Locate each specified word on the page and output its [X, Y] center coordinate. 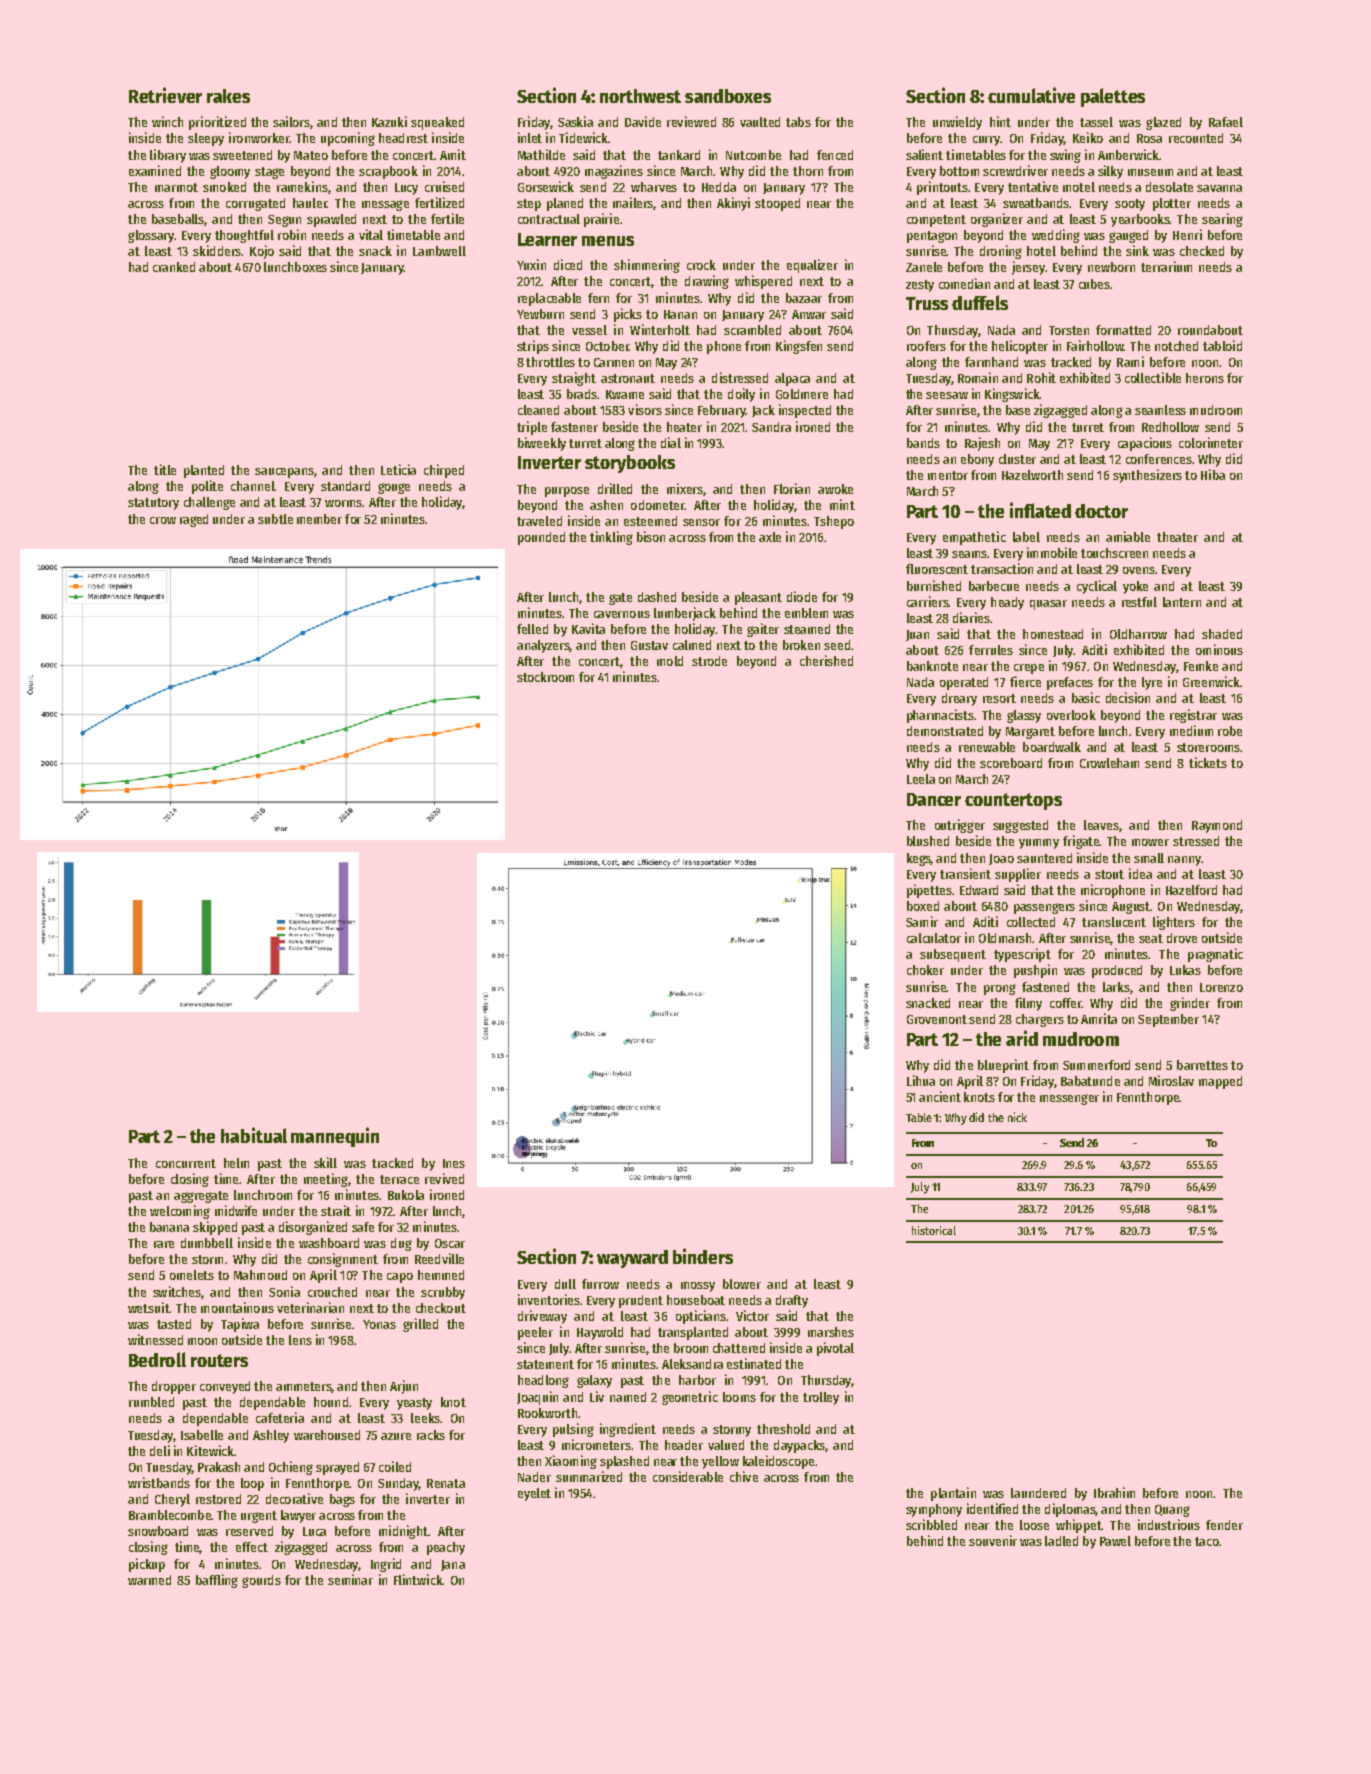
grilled [420, 1325]
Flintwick [418, 1579]
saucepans [284, 473]
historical [934, 1230]
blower [742, 1284]
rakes [228, 96]
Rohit [1041, 377]
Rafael [1226, 122]
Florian [792, 488]
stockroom [545, 677]
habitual [254, 1135]
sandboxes [728, 96]
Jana [453, 1565]
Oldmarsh [1005, 938]
